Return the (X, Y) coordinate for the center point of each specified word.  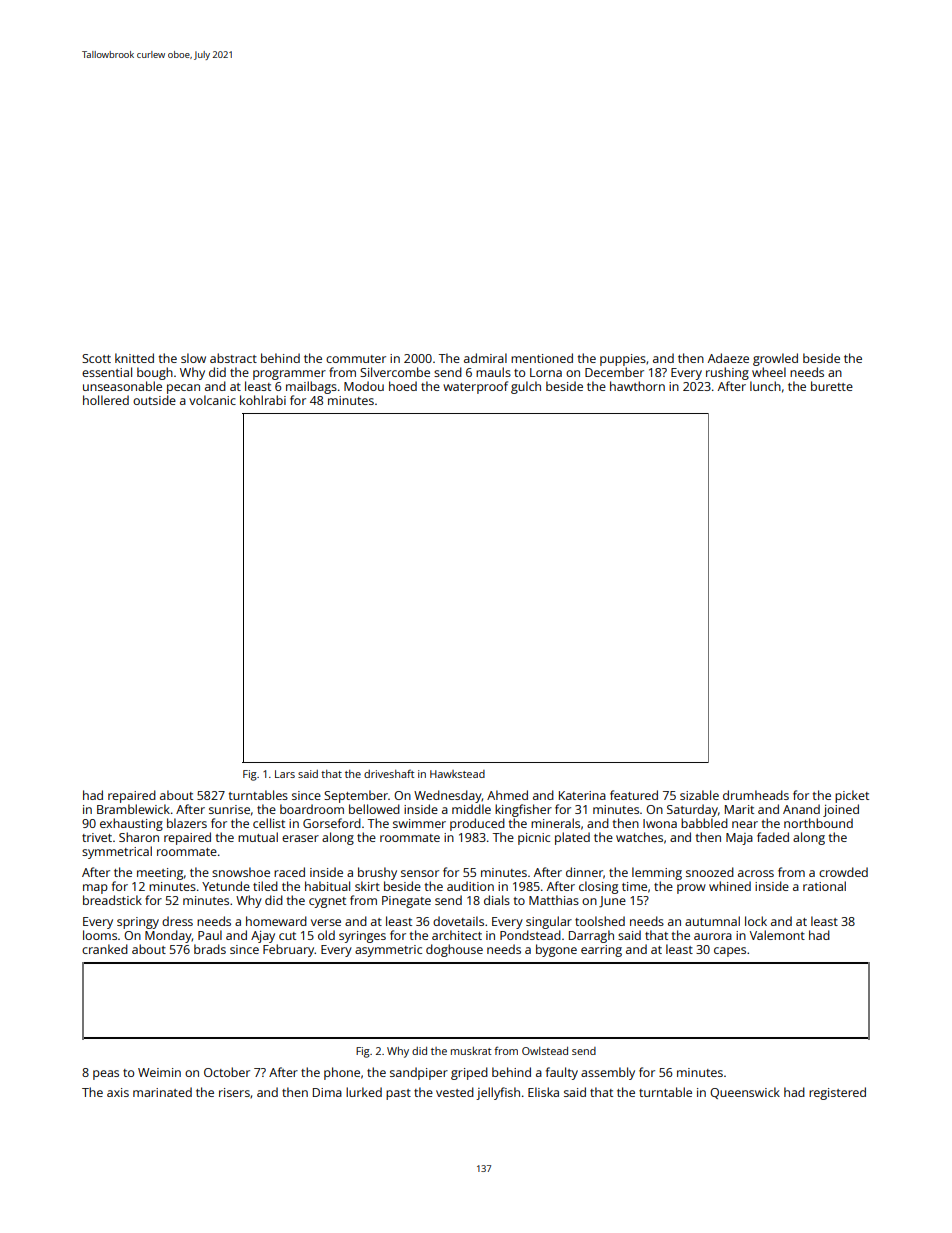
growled (775, 359)
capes (730, 952)
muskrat (471, 1051)
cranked (105, 949)
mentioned (542, 358)
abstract (233, 358)
